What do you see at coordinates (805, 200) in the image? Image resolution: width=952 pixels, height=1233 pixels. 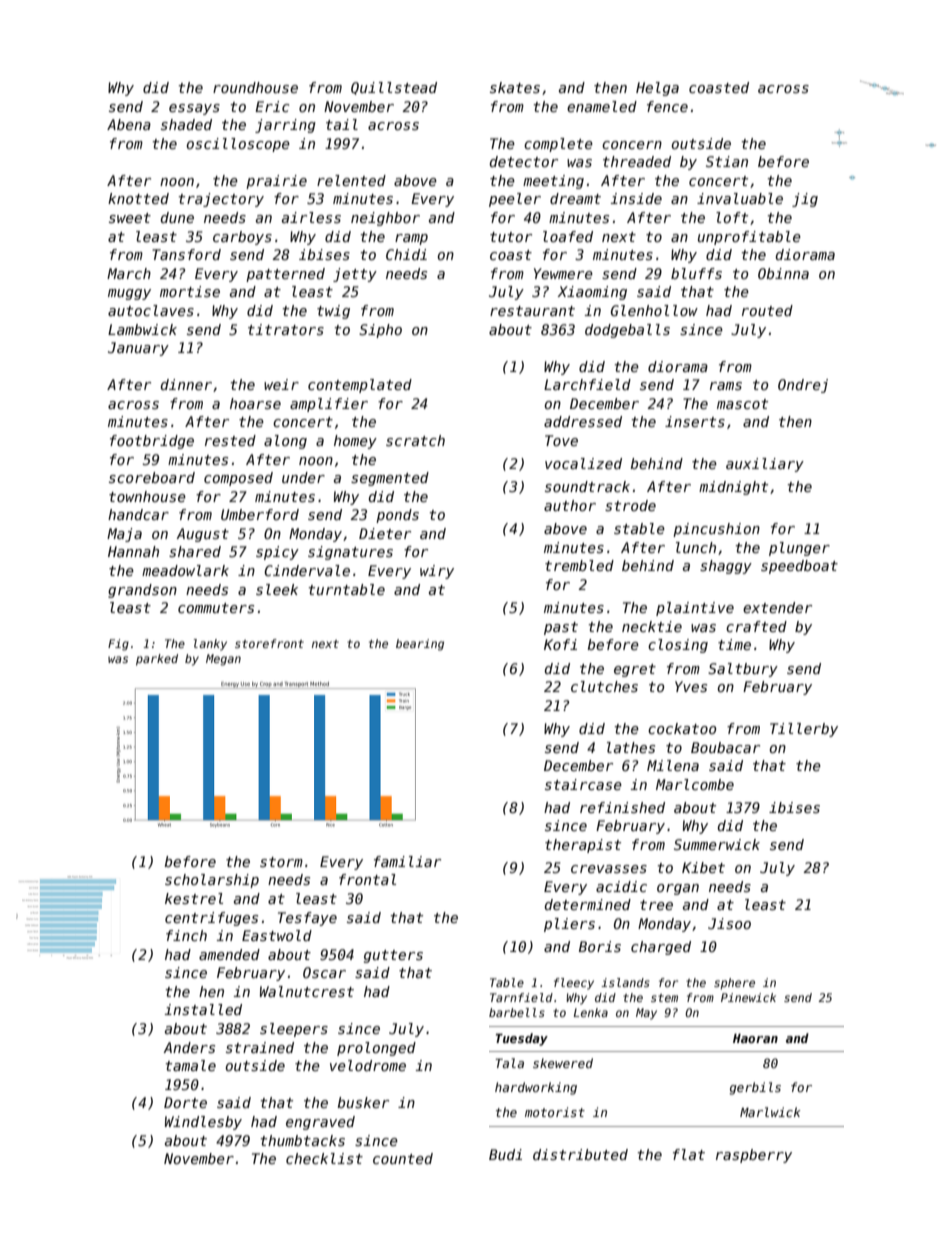 I see `jig` at bounding box center [805, 200].
